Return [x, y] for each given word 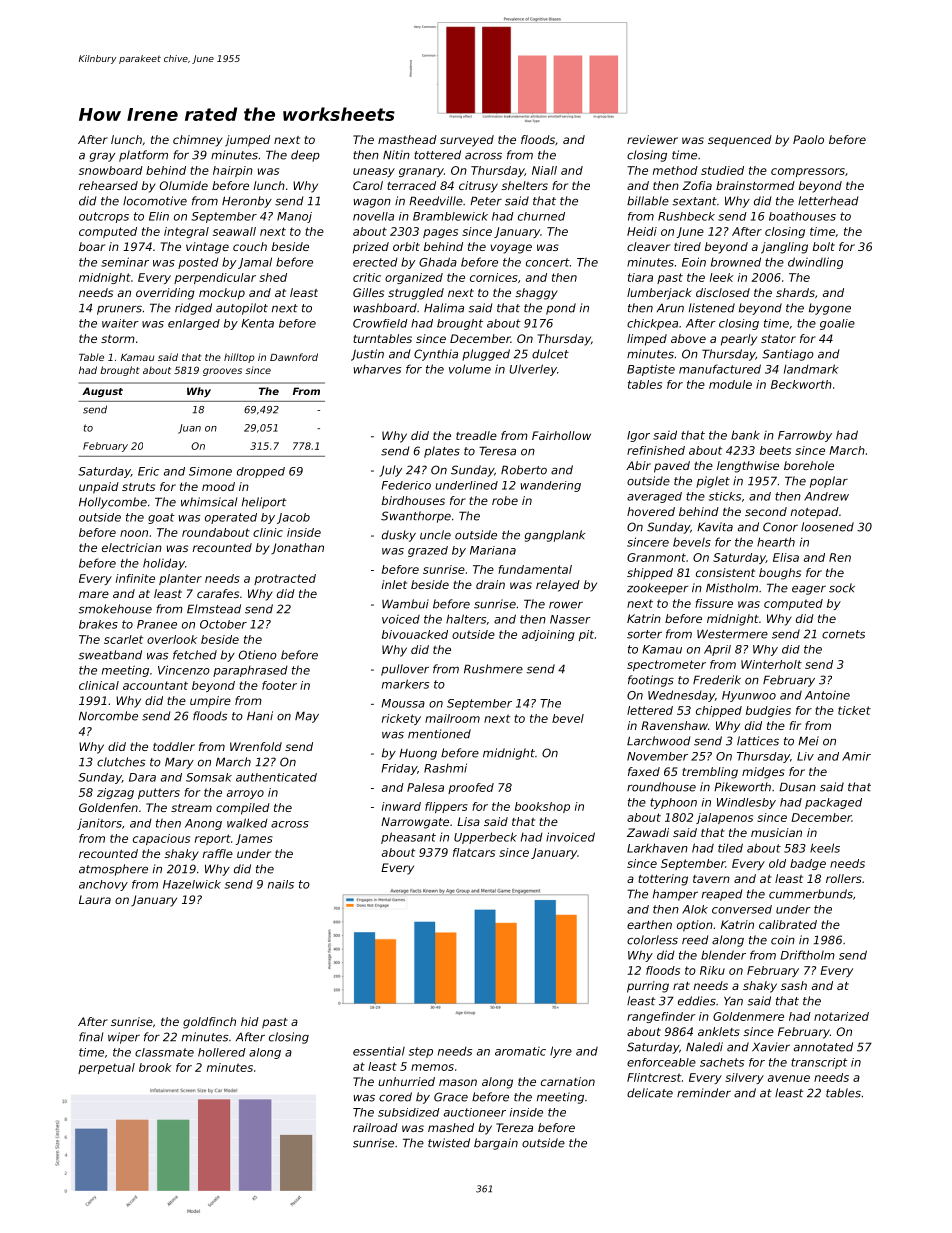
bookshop [542, 807]
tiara [640, 277]
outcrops [104, 217]
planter [180, 579]
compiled [243, 809]
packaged [833, 803]
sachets [722, 1062]
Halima [444, 308]
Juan [189, 429]
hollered [222, 1052]
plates [442, 452]
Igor [638, 436]
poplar [829, 482]
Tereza [514, 1127]
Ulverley [533, 370]
